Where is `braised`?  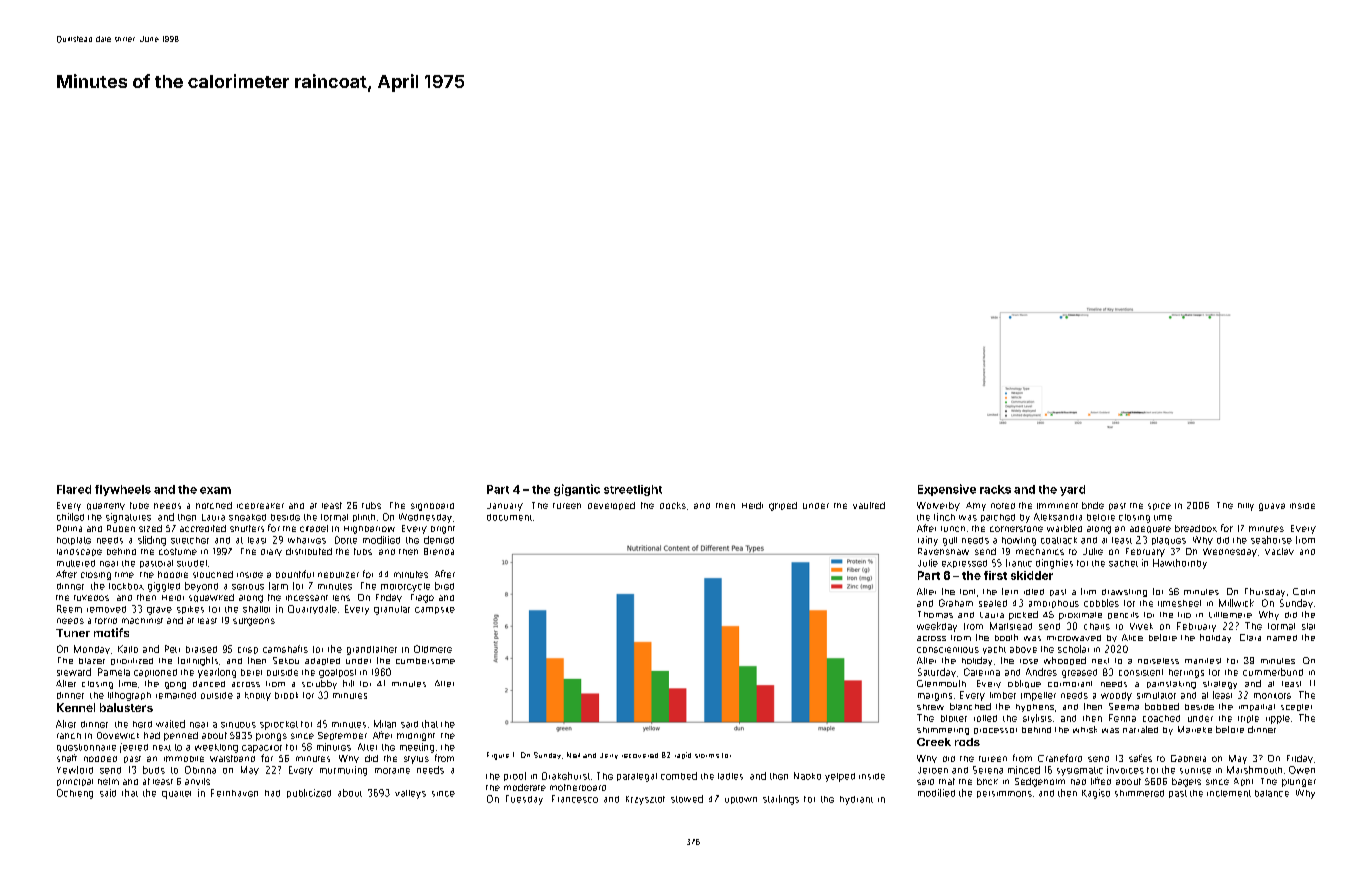
braised is located at coordinates (201, 649).
